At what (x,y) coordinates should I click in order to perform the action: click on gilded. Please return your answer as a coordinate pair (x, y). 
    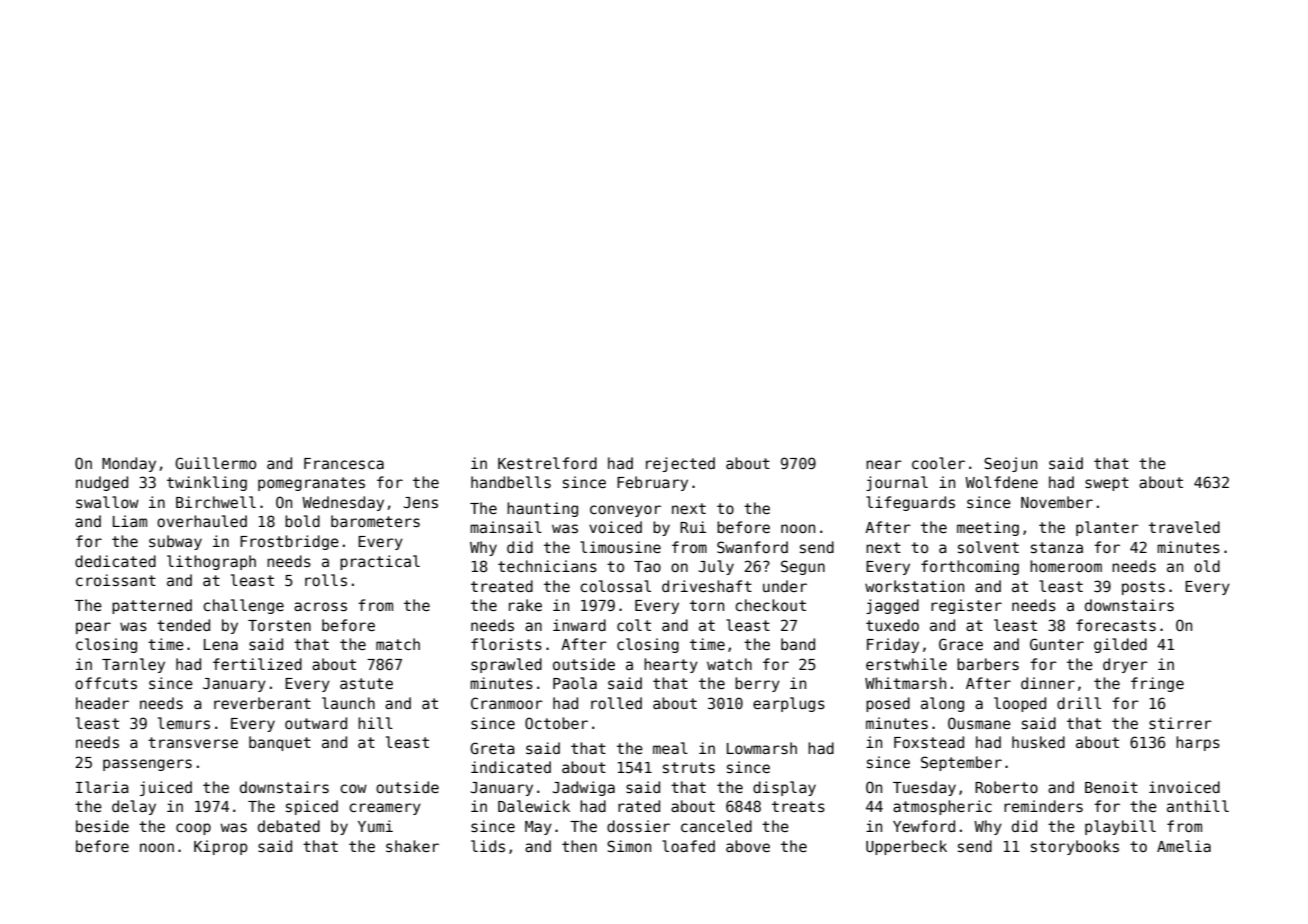
    Looking at the image, I should click on (1120, 645).
